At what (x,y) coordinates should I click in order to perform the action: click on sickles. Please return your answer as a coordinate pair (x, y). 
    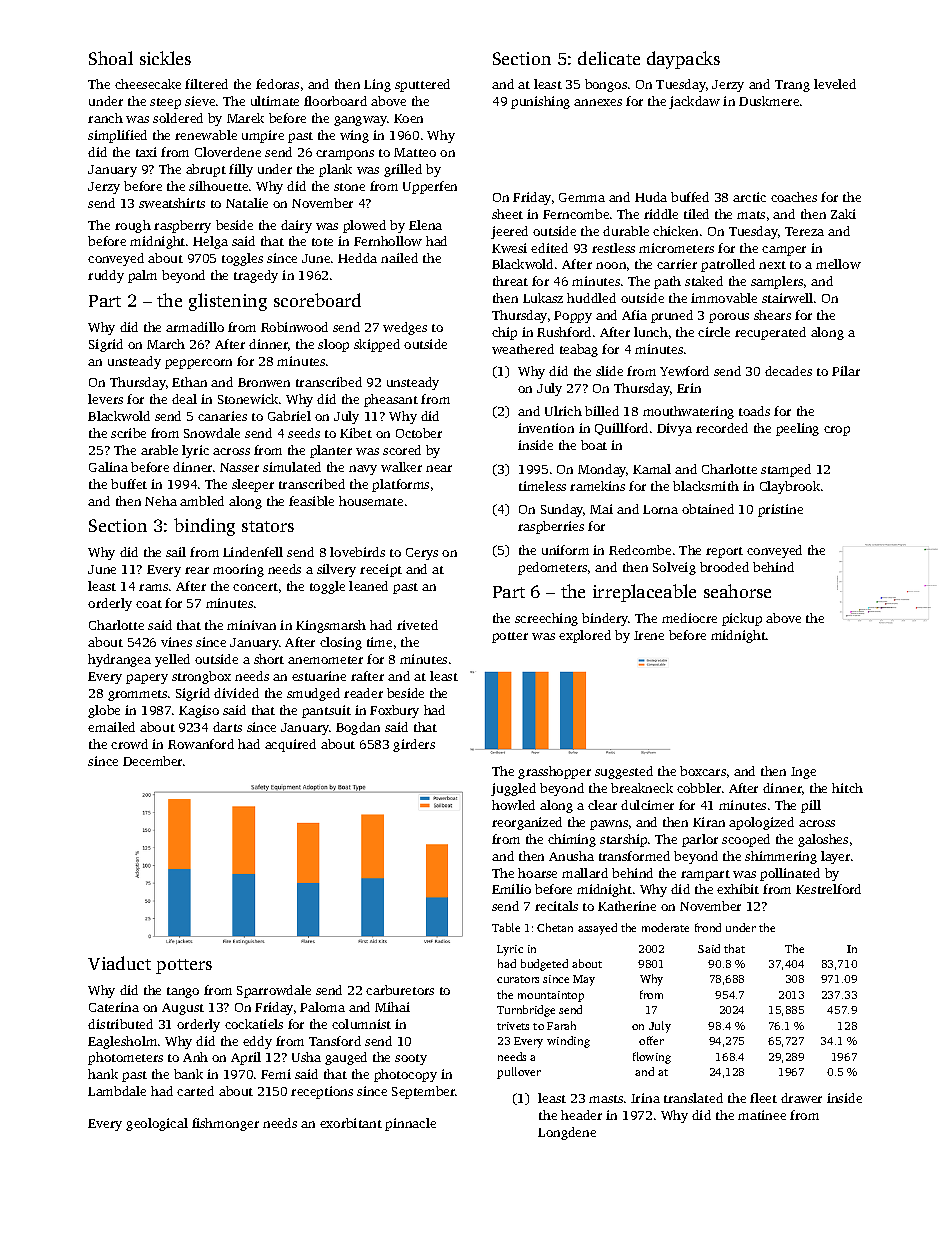
    Looking at the image, I should click on (165, 58).
